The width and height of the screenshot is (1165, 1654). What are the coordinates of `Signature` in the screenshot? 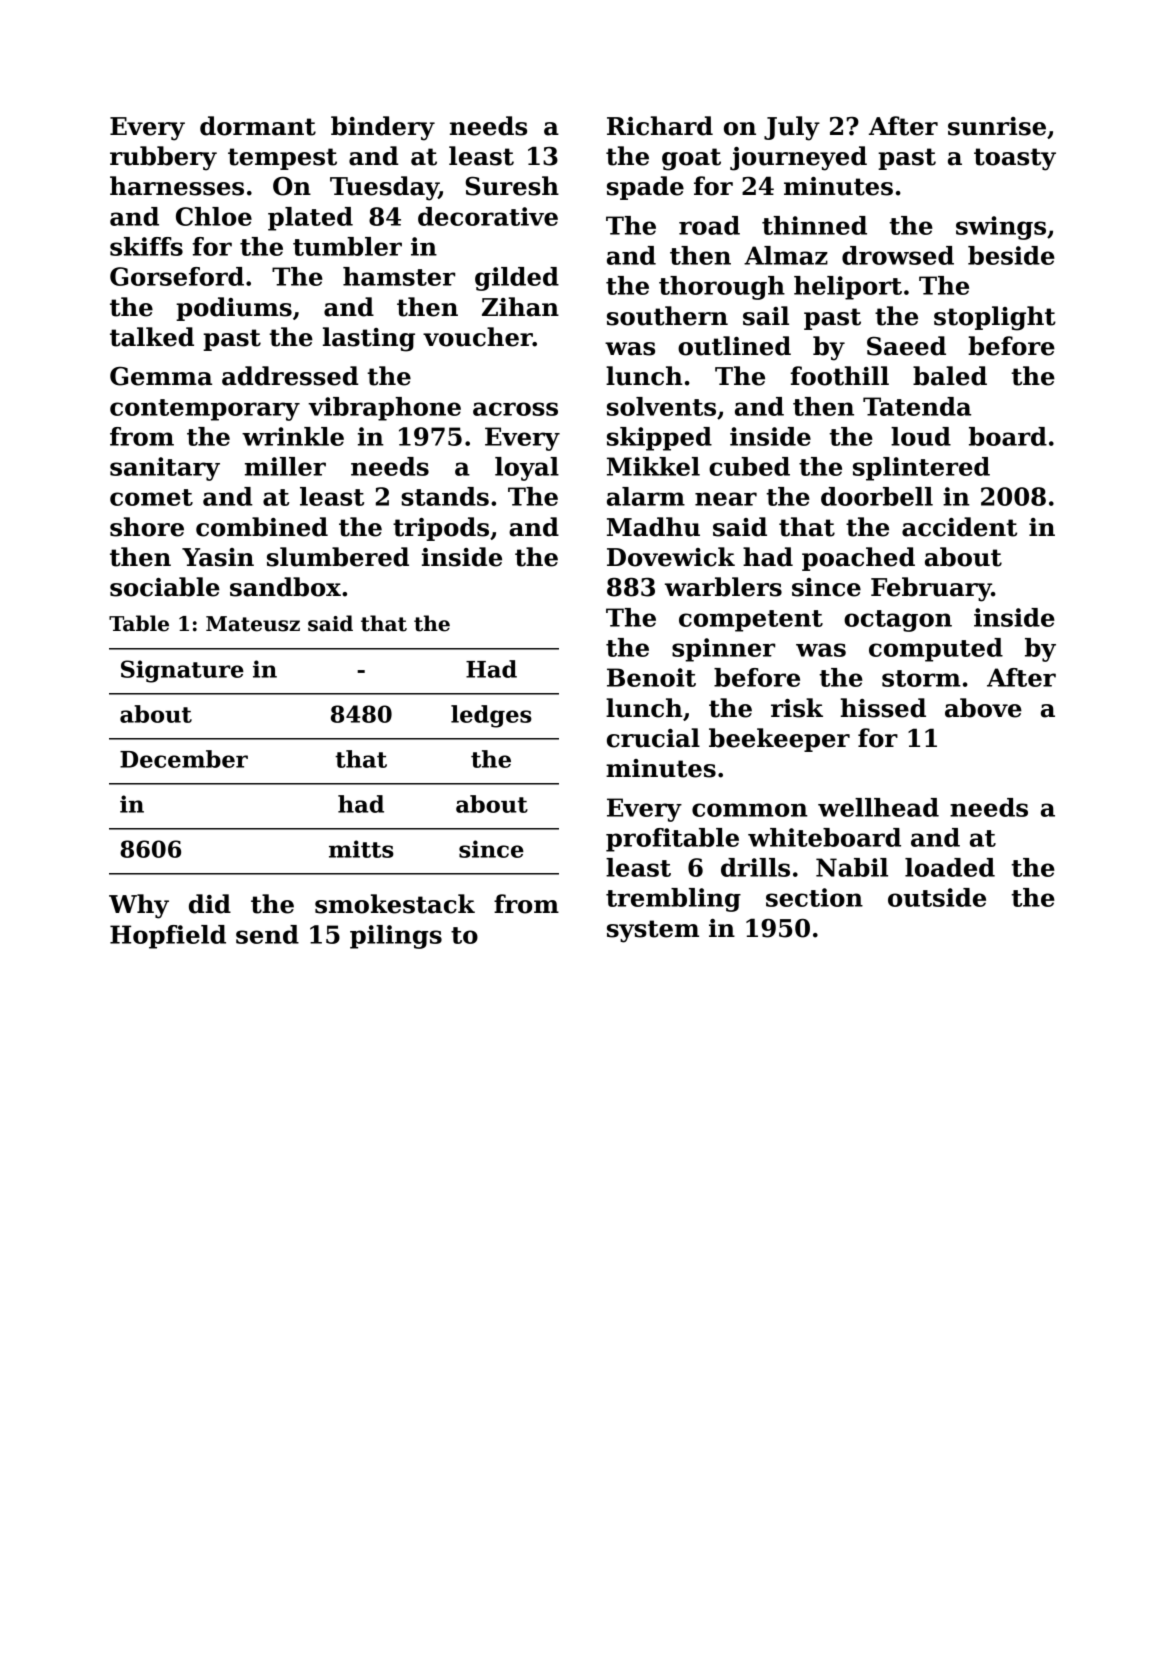 It's located at (182, 671).
